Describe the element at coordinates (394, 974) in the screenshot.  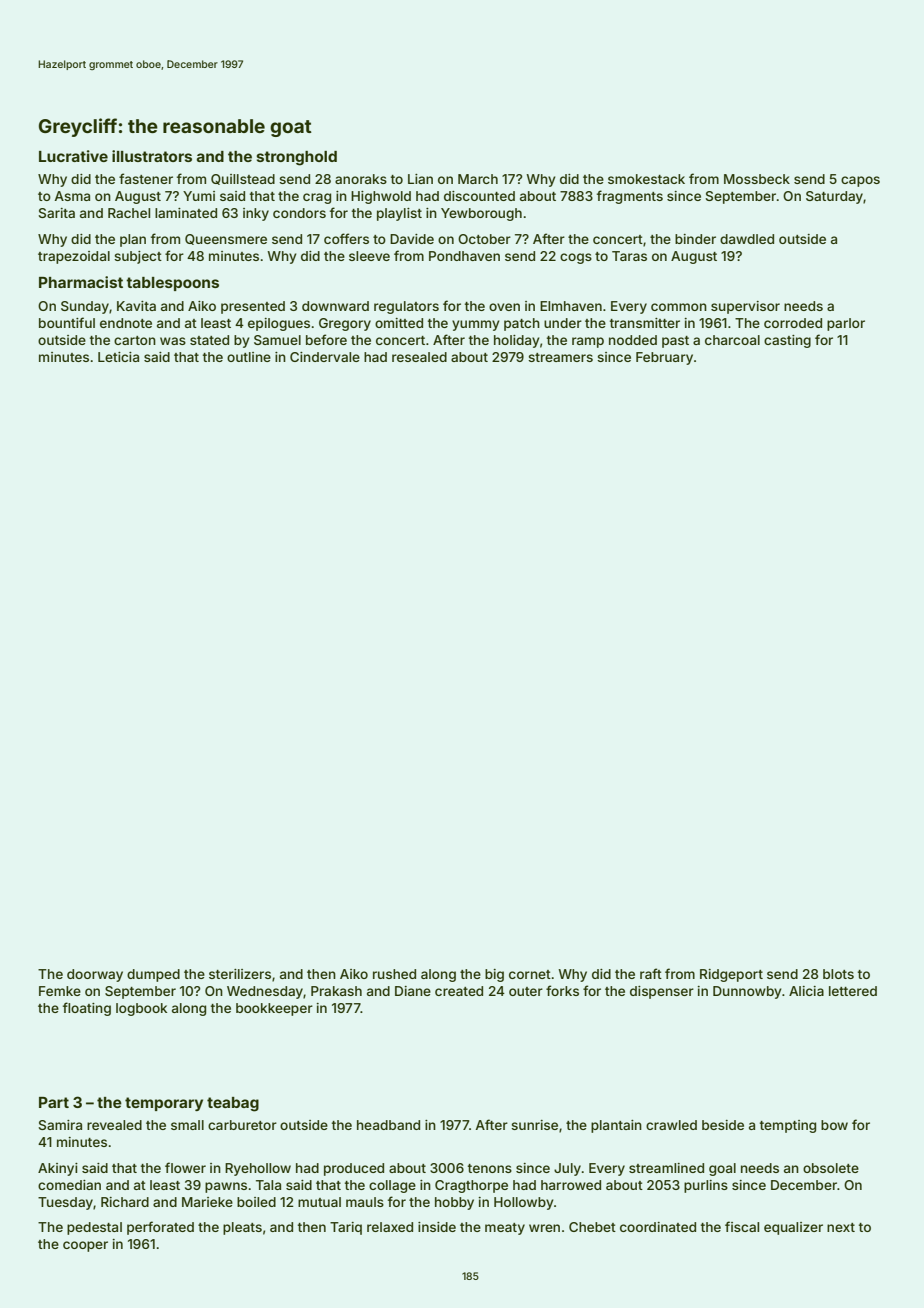
I see `rushed` at that location.
